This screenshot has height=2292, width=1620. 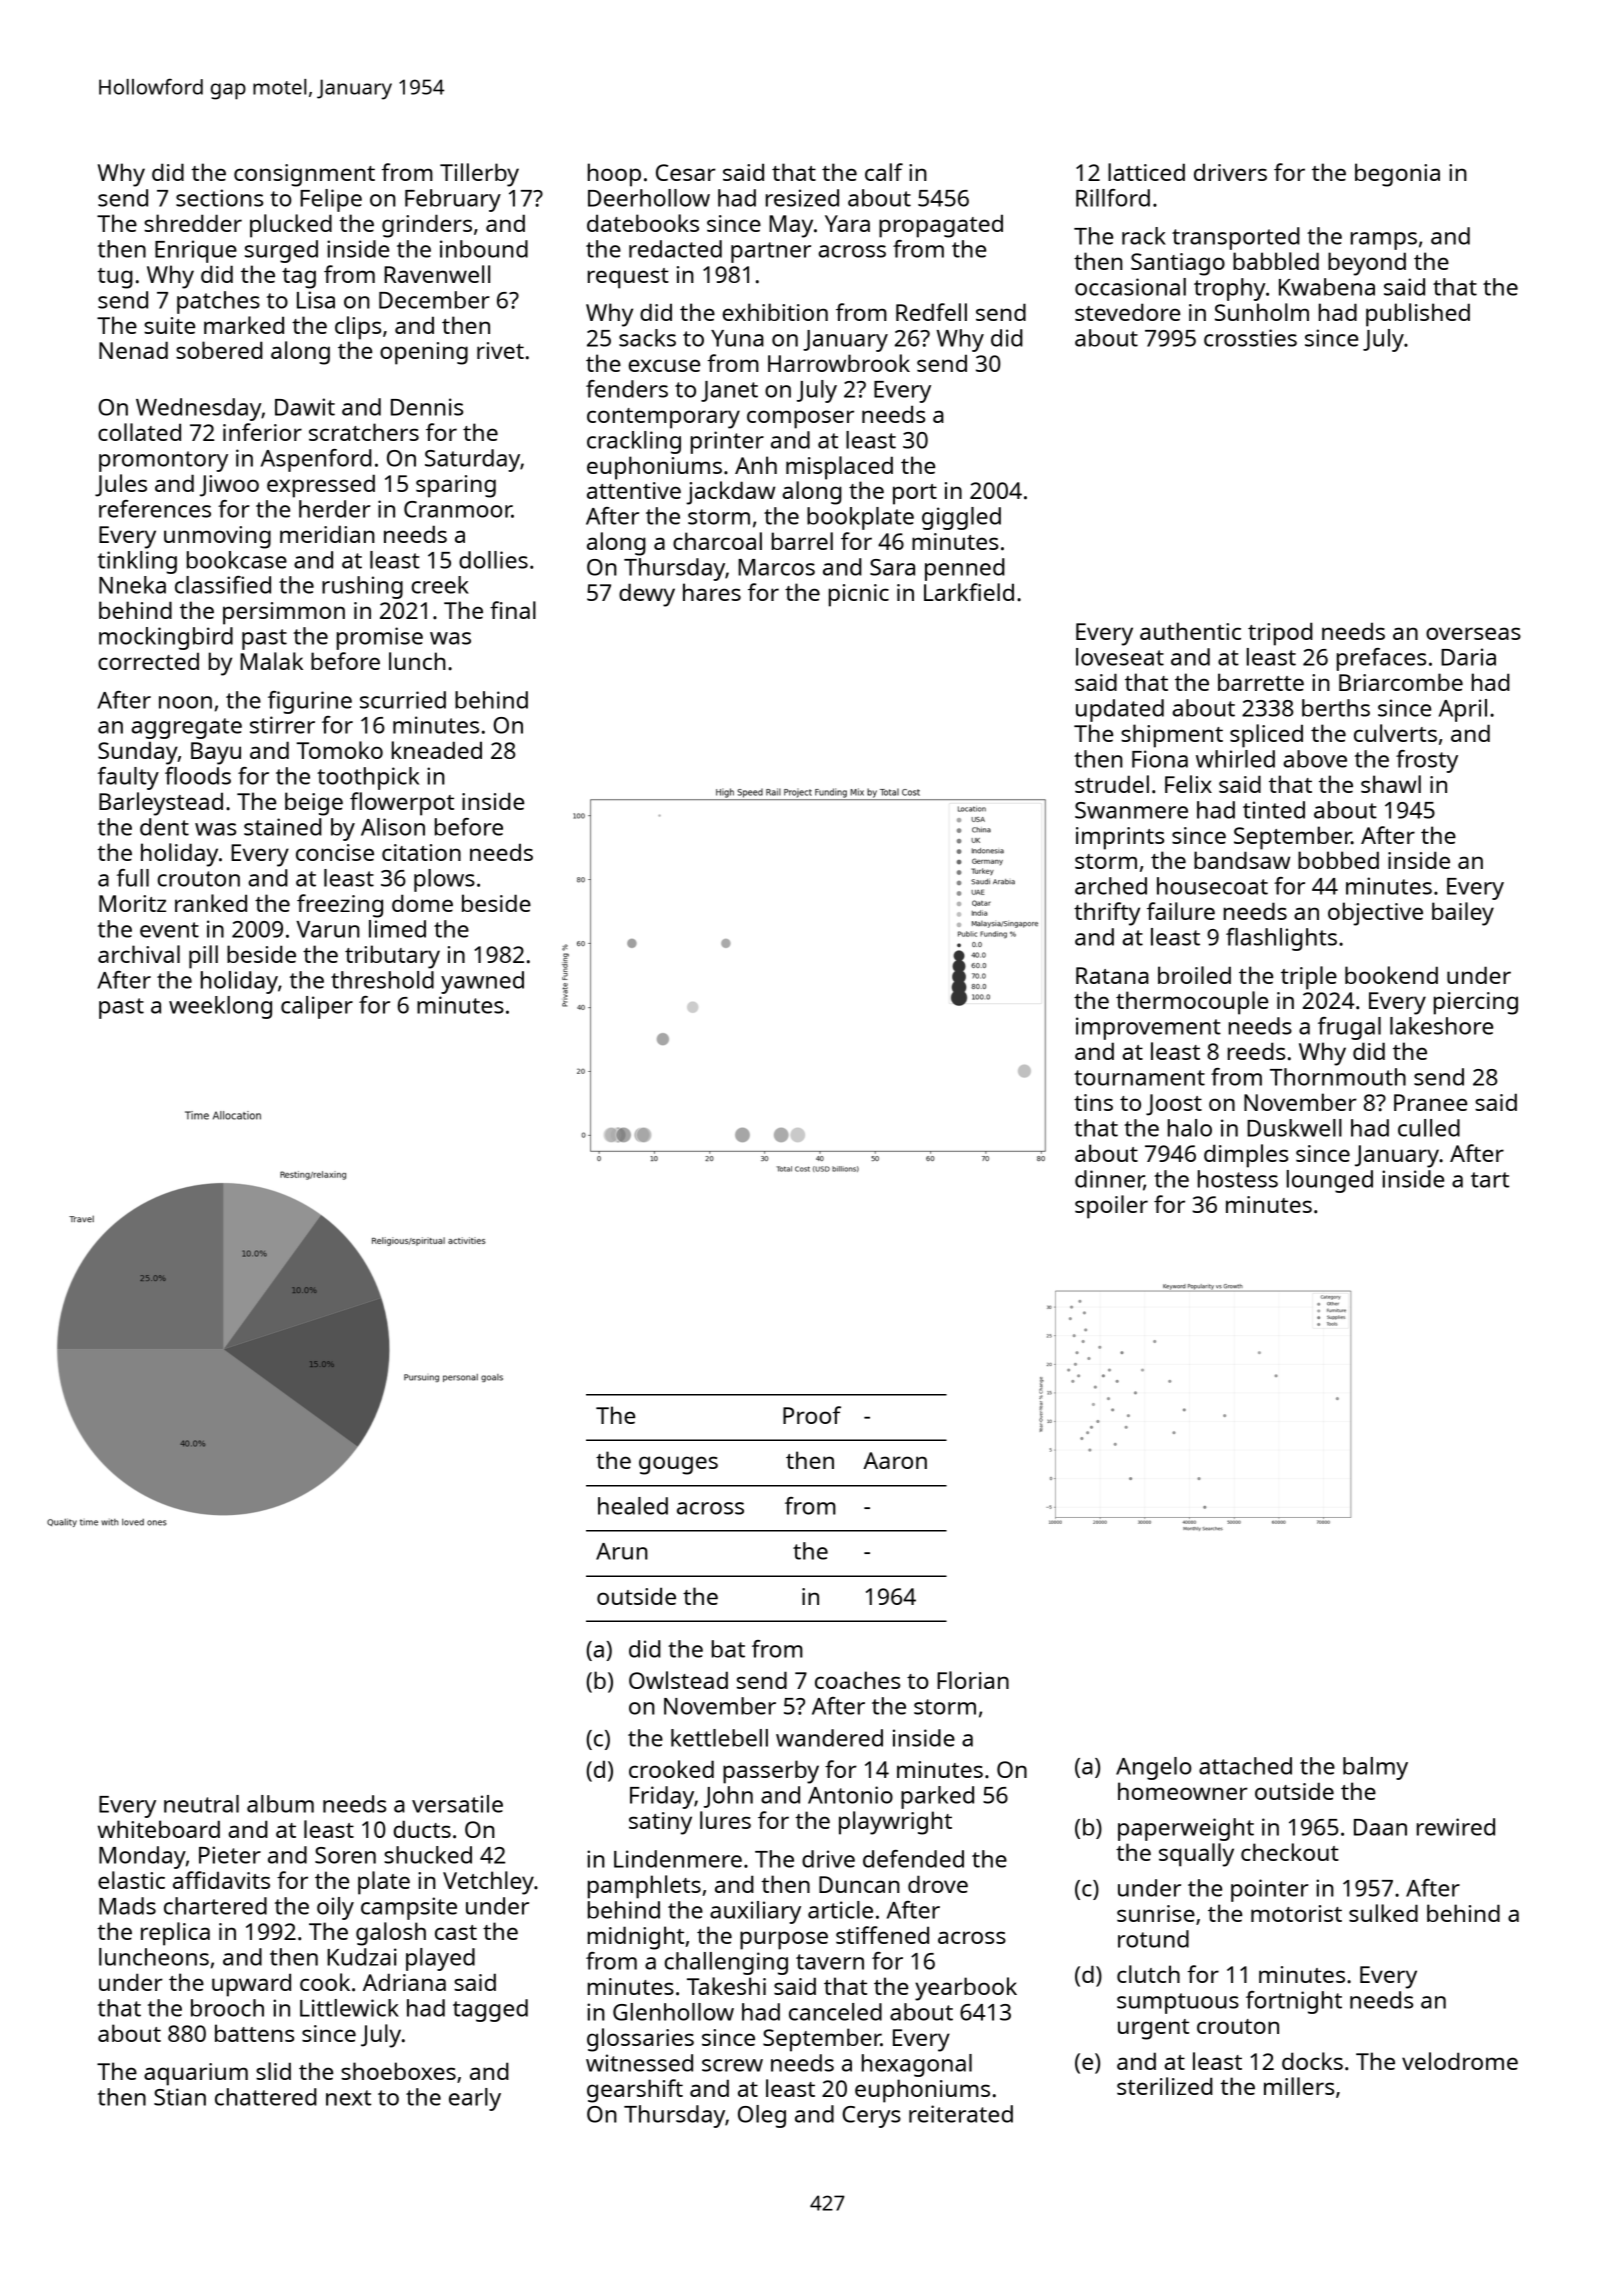 What do you see at coordinates (1418, 315) in the screenshot?
I see `published` at bounding box center [1418, 315].
